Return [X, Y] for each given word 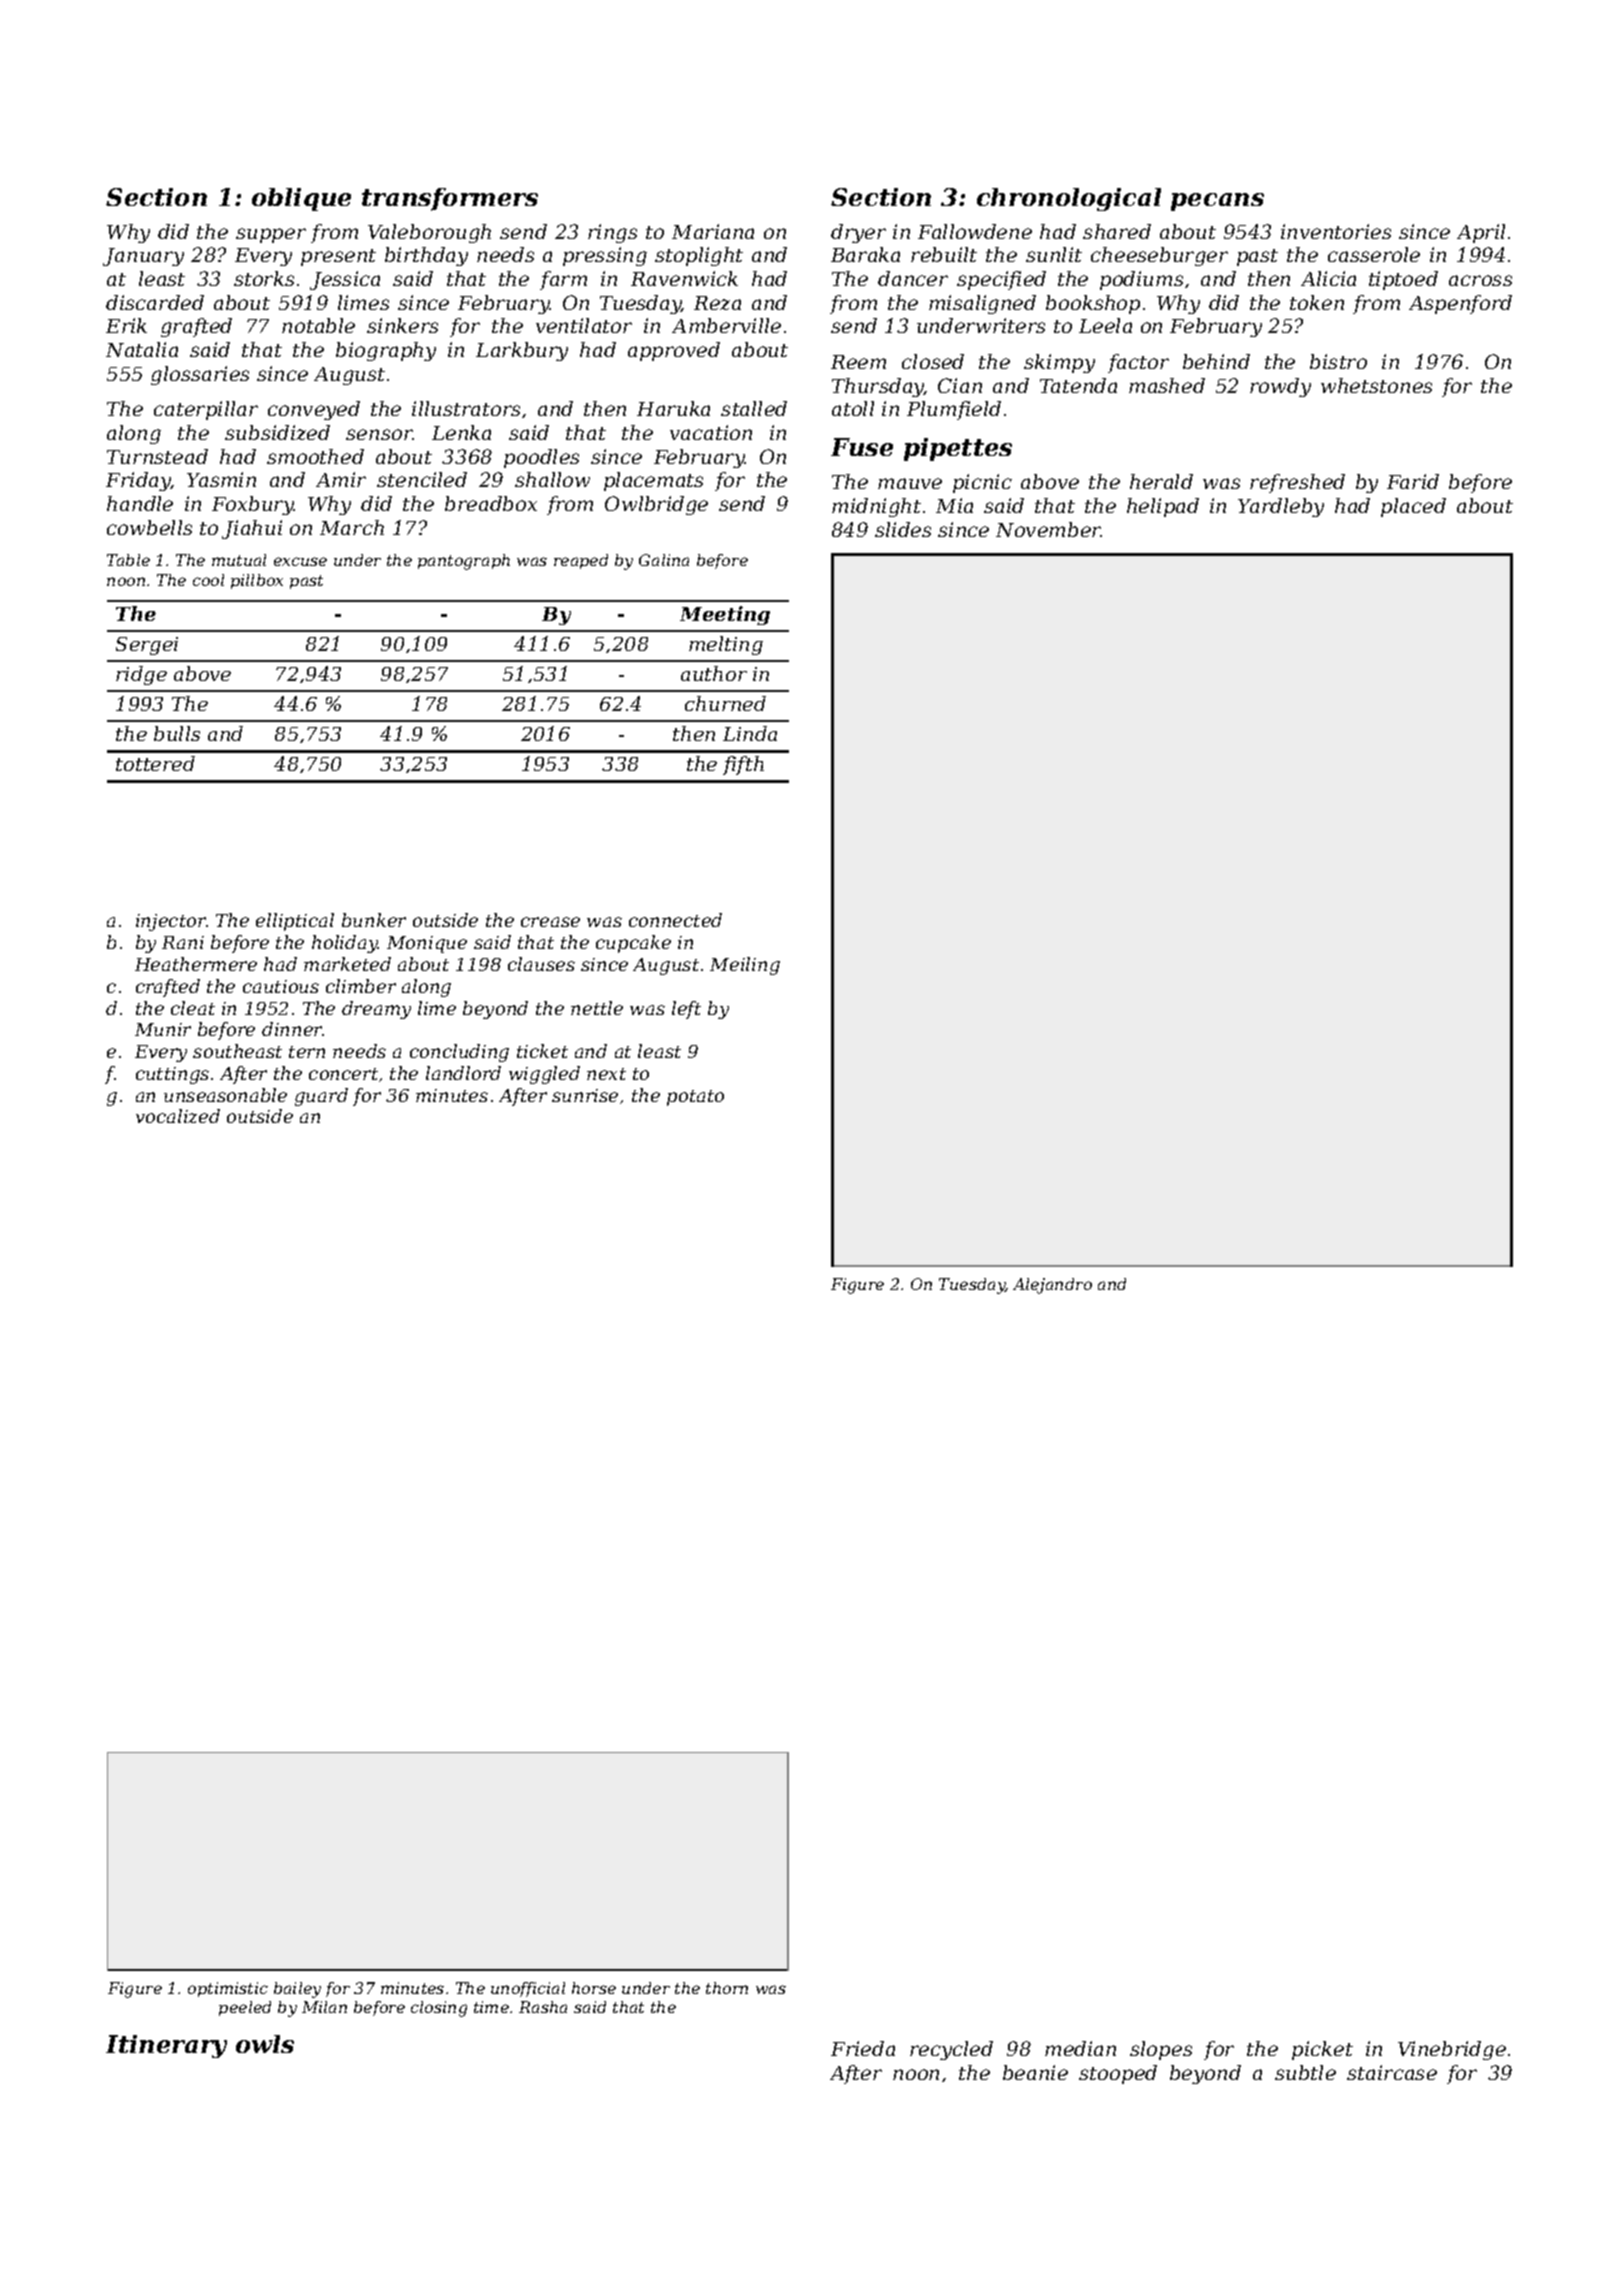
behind [1216, 361]
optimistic [228, 1989]
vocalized [178, 1116]
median [1080, 2048]
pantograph [464, 562]
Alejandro [1052, 1286]
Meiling [745, 966]
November [1048, 529]
